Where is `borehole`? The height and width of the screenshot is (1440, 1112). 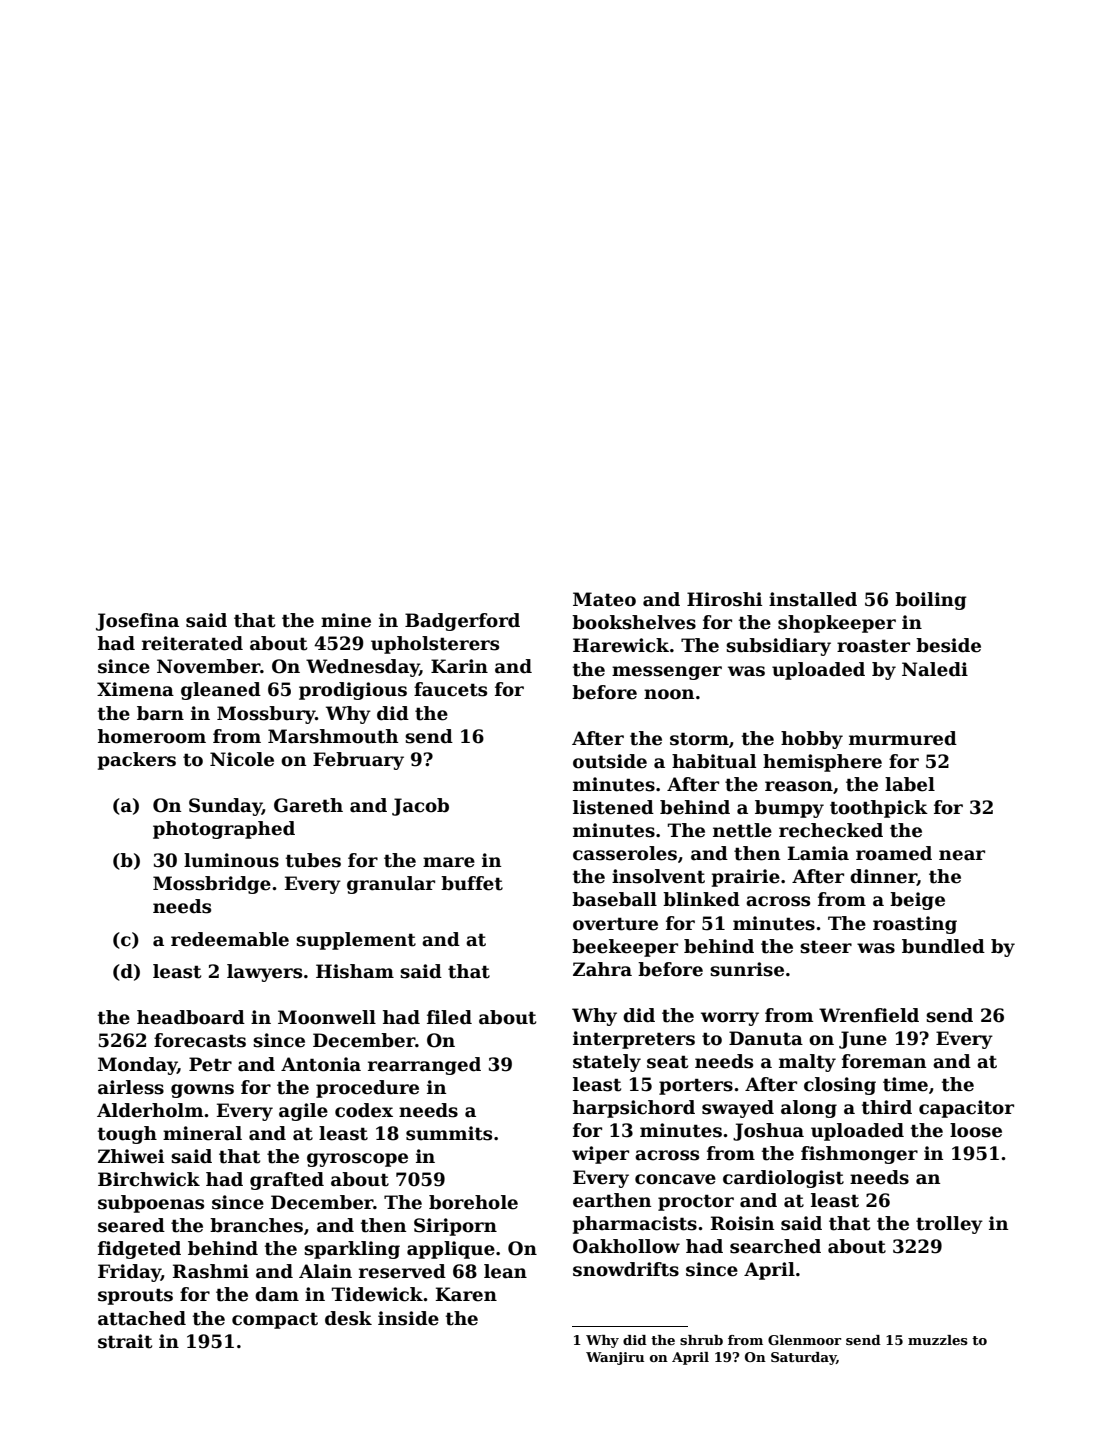
borehole is located at coordinates (473, 1202).
